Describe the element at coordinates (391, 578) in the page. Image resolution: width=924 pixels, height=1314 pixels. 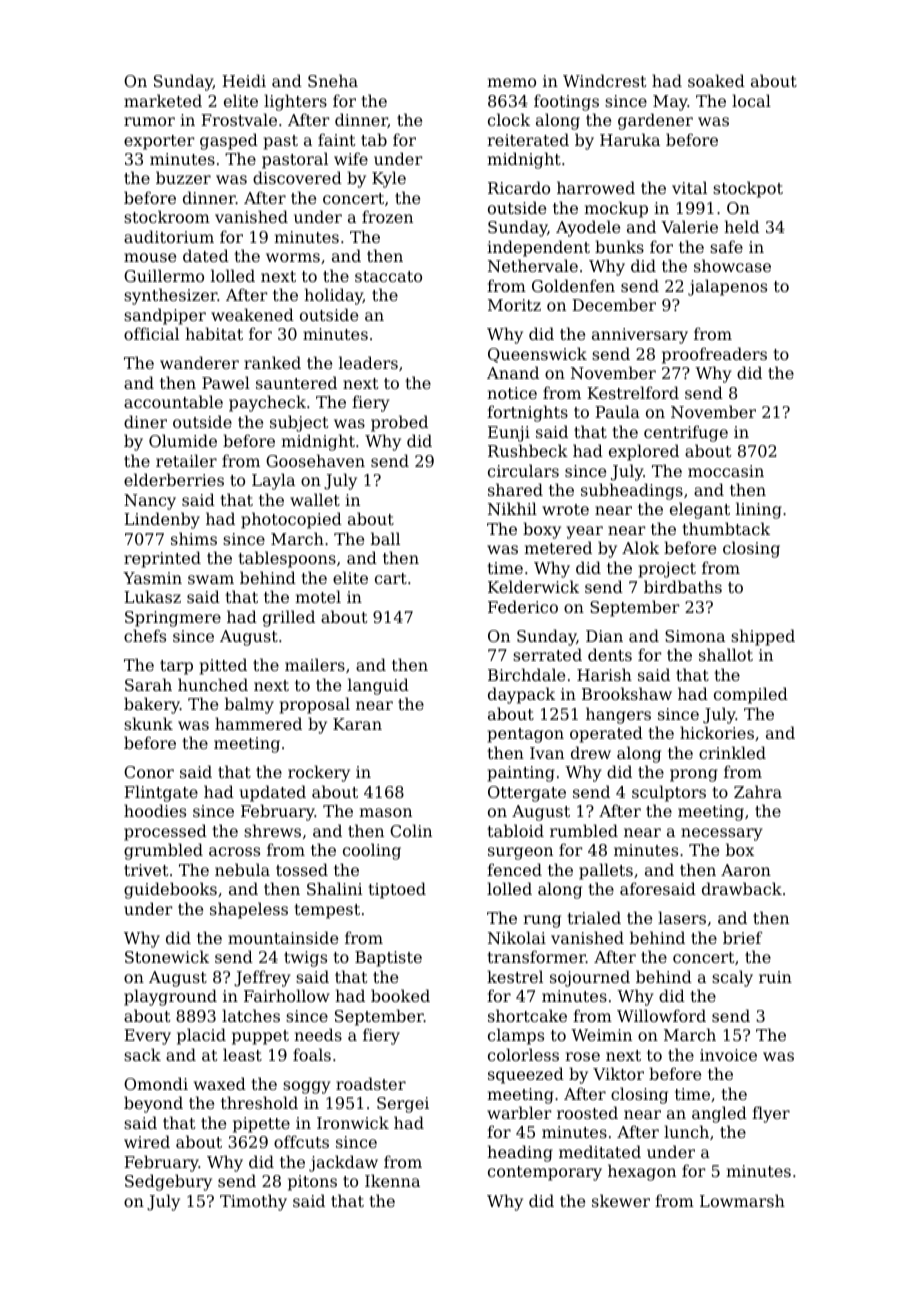
I see `cart` at that location.
